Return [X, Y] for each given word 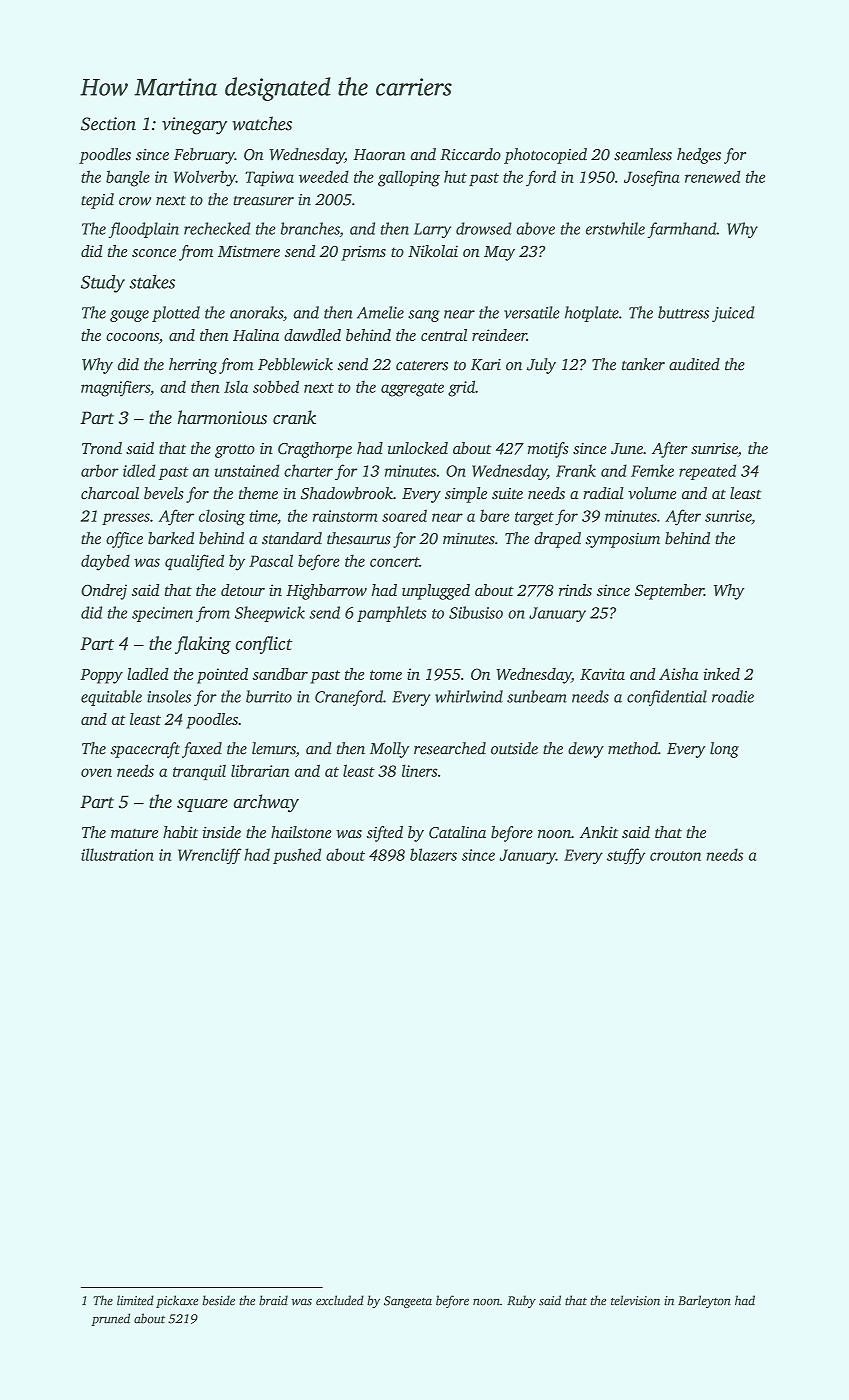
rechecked [217, 228]
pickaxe [177, 1301]
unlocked [418, 448]
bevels [164, 493]
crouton [675, 856]
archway [266, 803]
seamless [643, 154]
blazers [433, 854]
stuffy [626, 856]
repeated [707, 472]
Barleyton [704, 1301]
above [535, 228]
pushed [297, 856]
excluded [340, 1300]
